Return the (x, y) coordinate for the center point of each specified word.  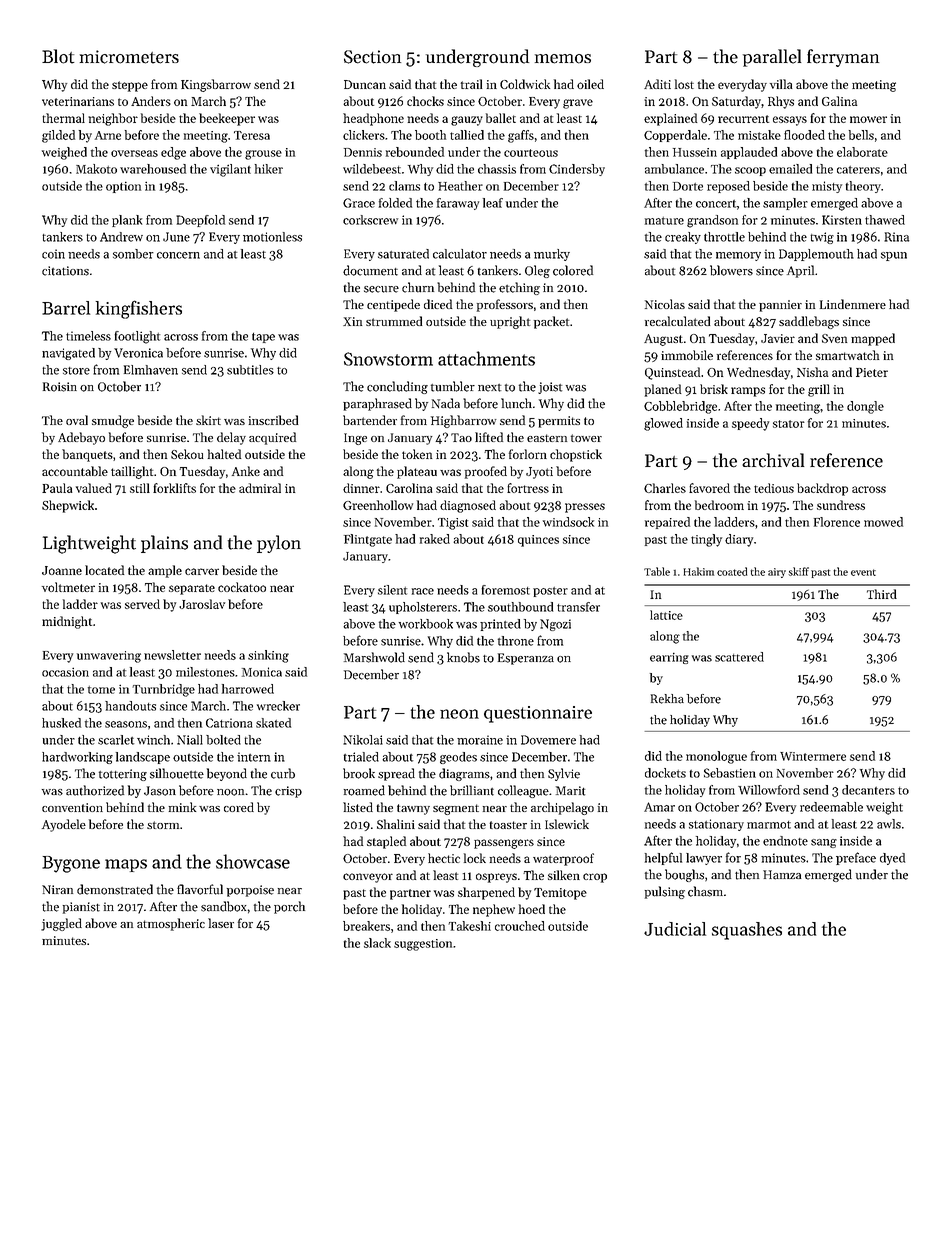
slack (377, 943)
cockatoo (242, 587)
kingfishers (139, 309)
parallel (772, 58)
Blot (58, 56)
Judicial (675, 929)
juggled (61, 924)
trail (471, 84)
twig (822, 238)
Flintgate (368, 540)
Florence (837, 522)
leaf (493, 203)
